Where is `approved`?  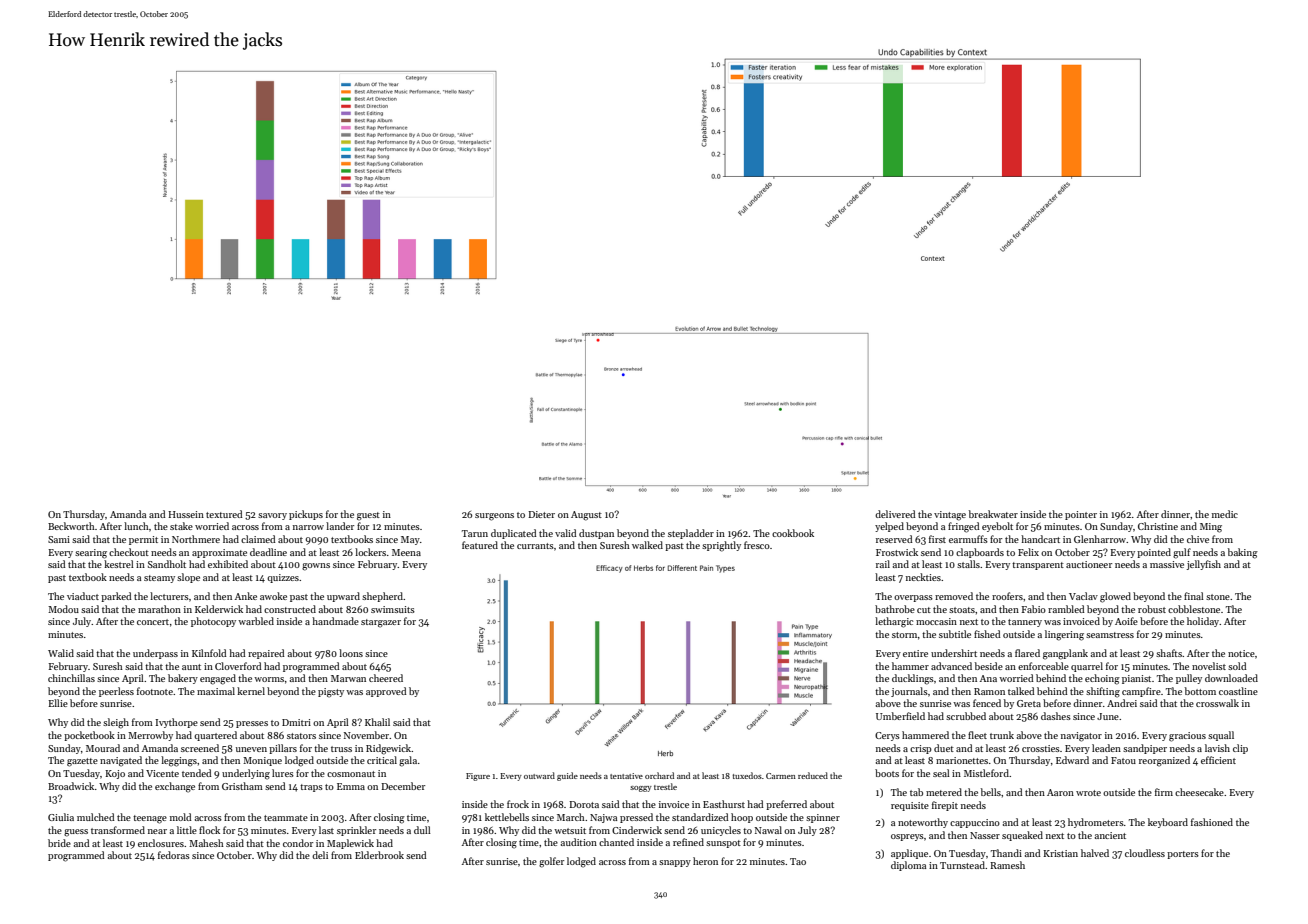
approved is located at coordinates (386, 692).
